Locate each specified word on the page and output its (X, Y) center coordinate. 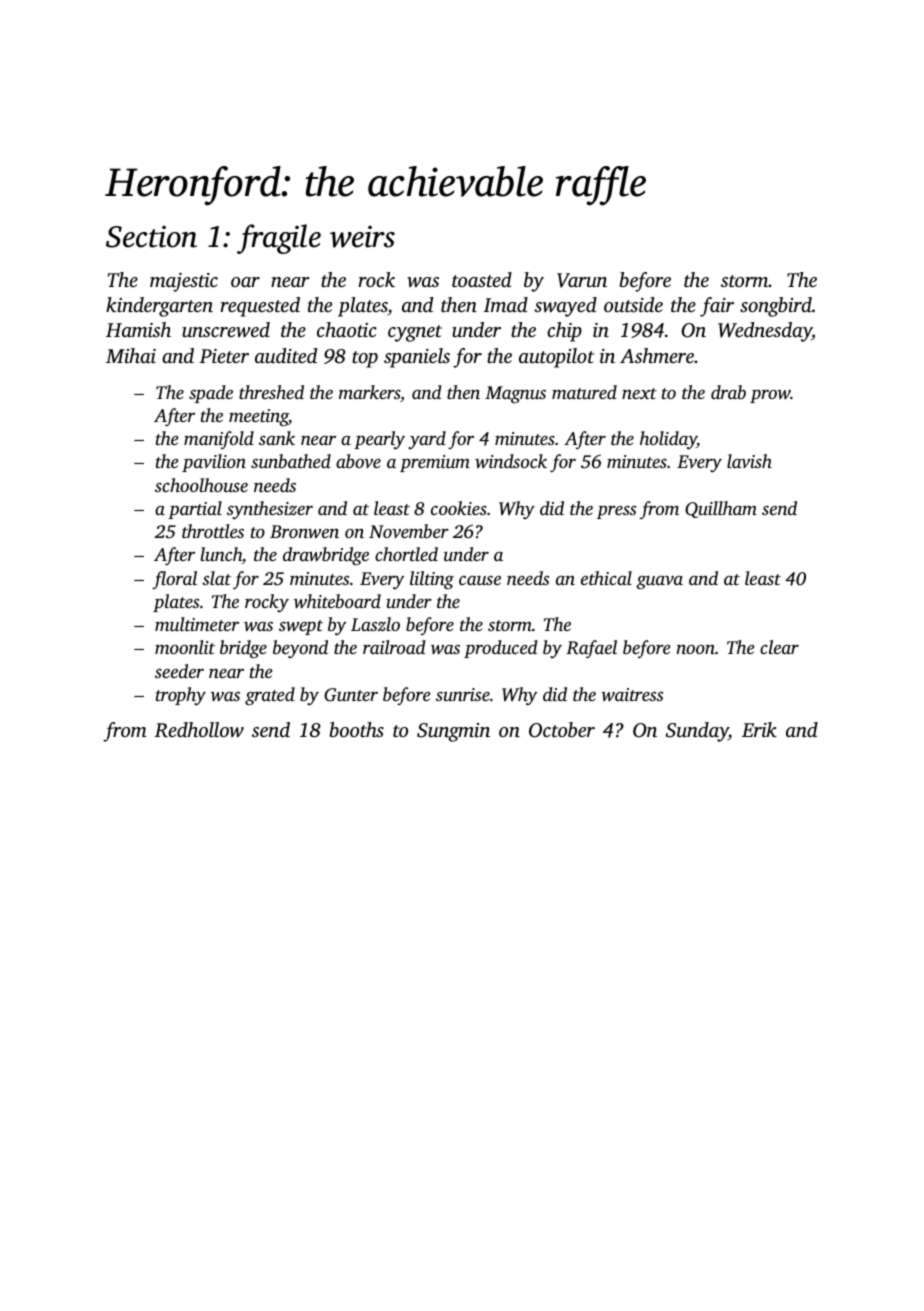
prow (770, 396)
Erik (759, 729)
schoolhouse (201, 485)
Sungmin (453, 732)
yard (427, 440)
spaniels (417, 358)
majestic (184, 282)
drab (728, 392)
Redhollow (199, 730)
